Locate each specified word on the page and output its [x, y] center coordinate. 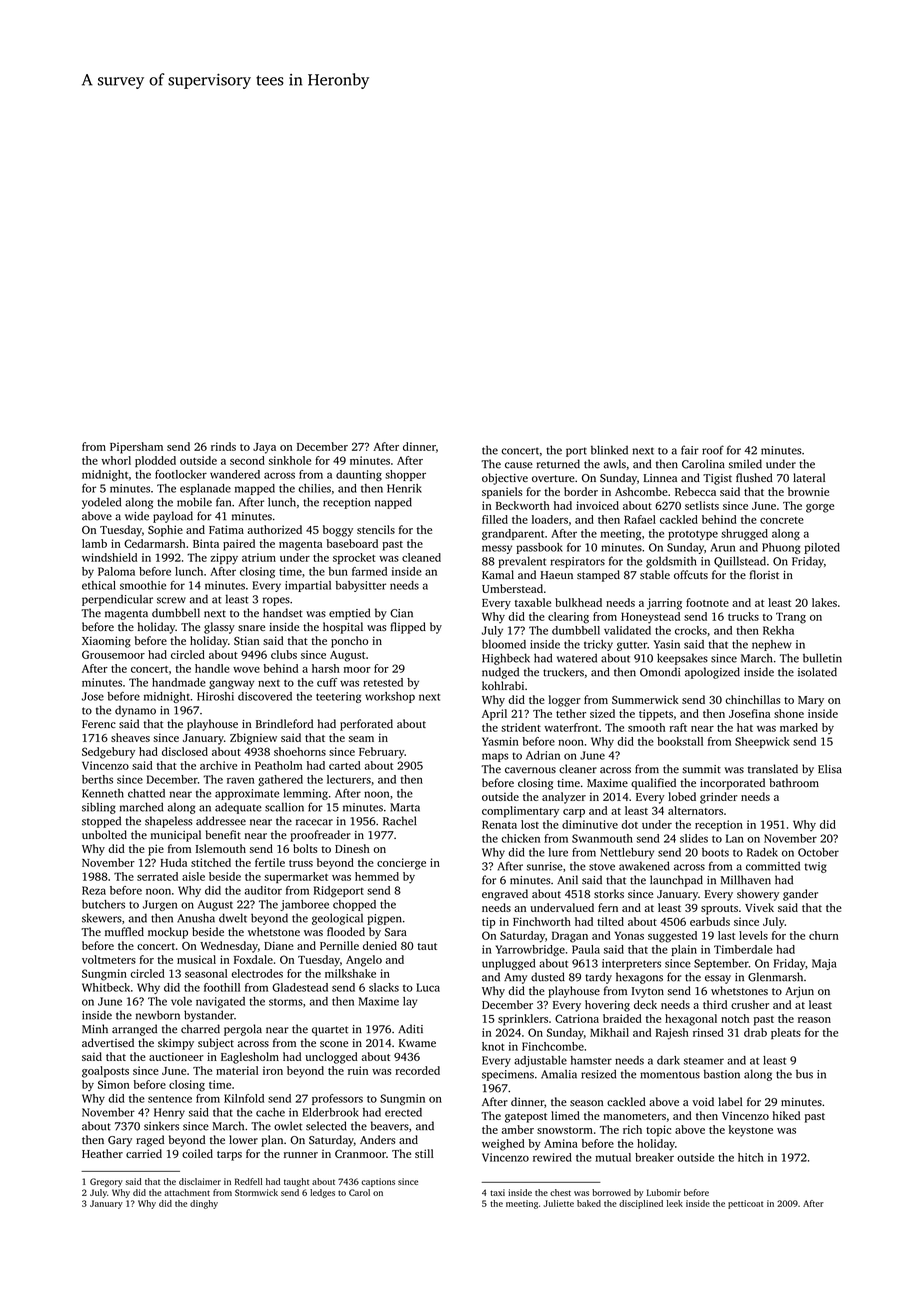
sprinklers [523, 1020]
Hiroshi [215, 696]
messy [497, 549]
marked [799, 727]
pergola [243, 1030]
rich [632, 1129]
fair [690, 450]
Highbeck [506, 659]
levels [753, 935]
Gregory [106, 1182]
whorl [116, 460]
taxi [497, 1192]
